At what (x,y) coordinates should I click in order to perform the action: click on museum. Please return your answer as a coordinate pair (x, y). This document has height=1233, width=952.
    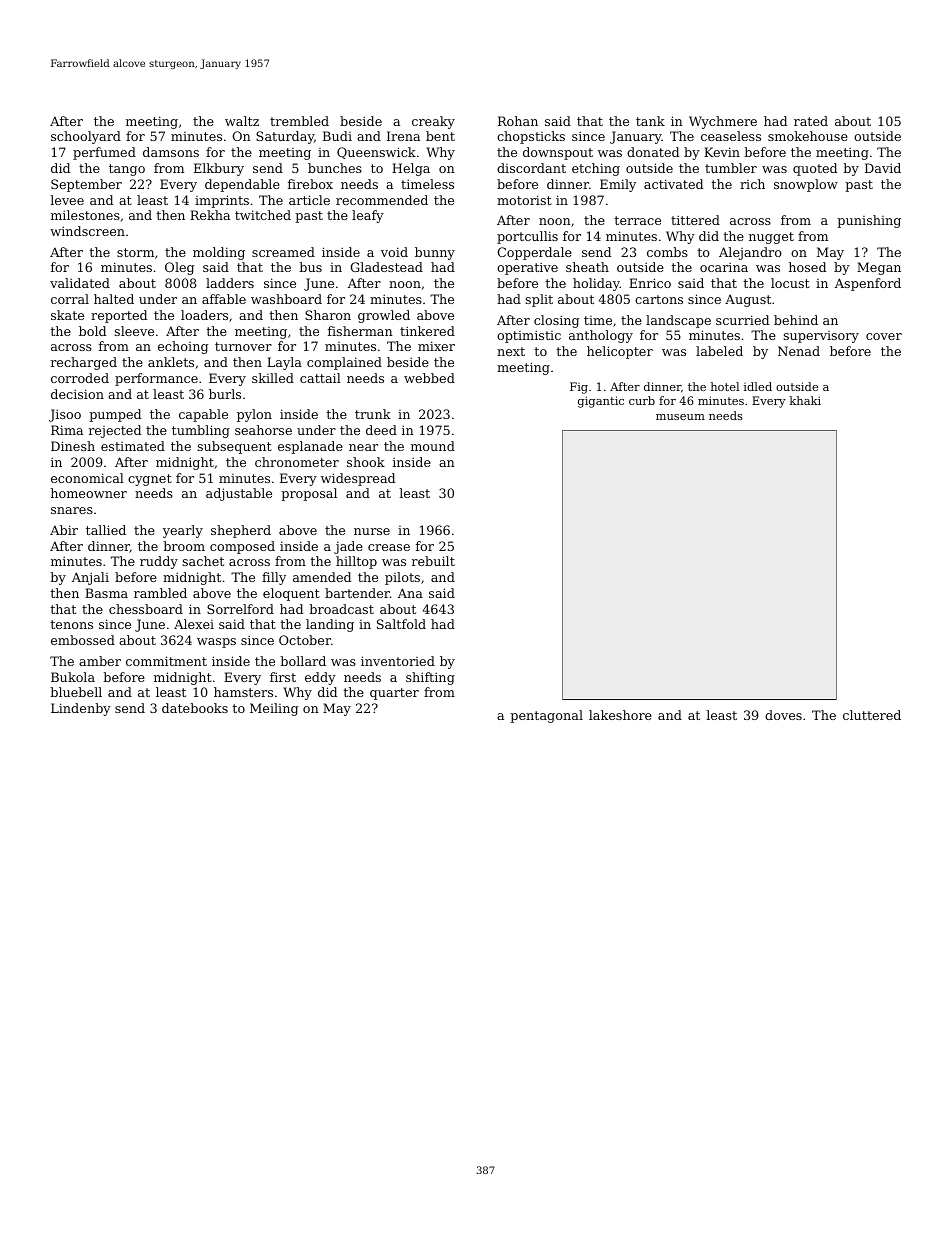
    Looking at the image, I should click on (680, 417).
